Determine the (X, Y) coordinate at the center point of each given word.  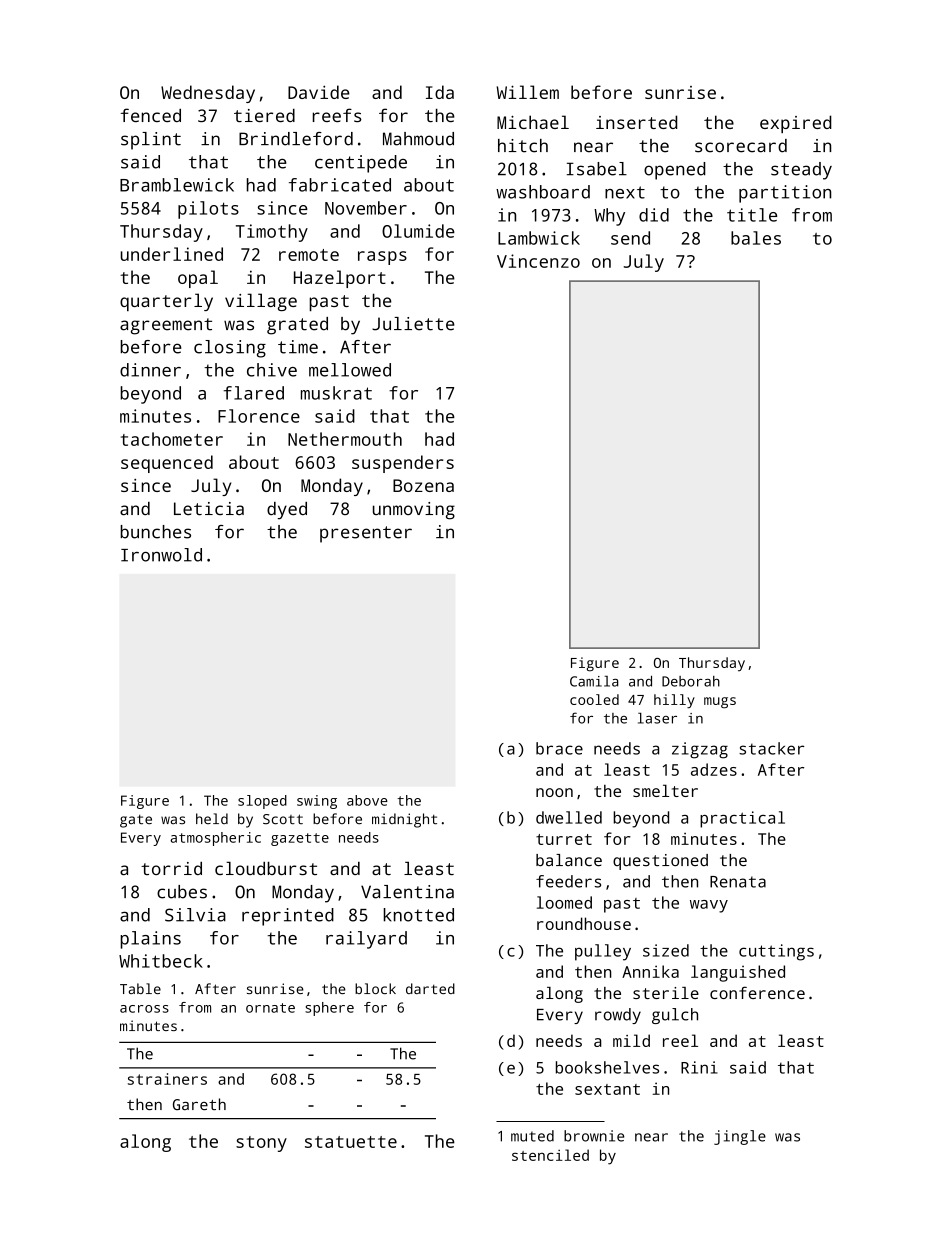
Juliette (413, 324)
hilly (674, 701)
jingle (740, 1137)
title (752, 215)
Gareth (199, 1104)
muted (532, 1136)
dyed (287, 511)
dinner (150, 370)
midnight (404, 820)
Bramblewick (177, 185)
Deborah (691, 681)
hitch (523, 146)
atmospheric (215, 839)
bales (756, 238)
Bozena (423, 485)
